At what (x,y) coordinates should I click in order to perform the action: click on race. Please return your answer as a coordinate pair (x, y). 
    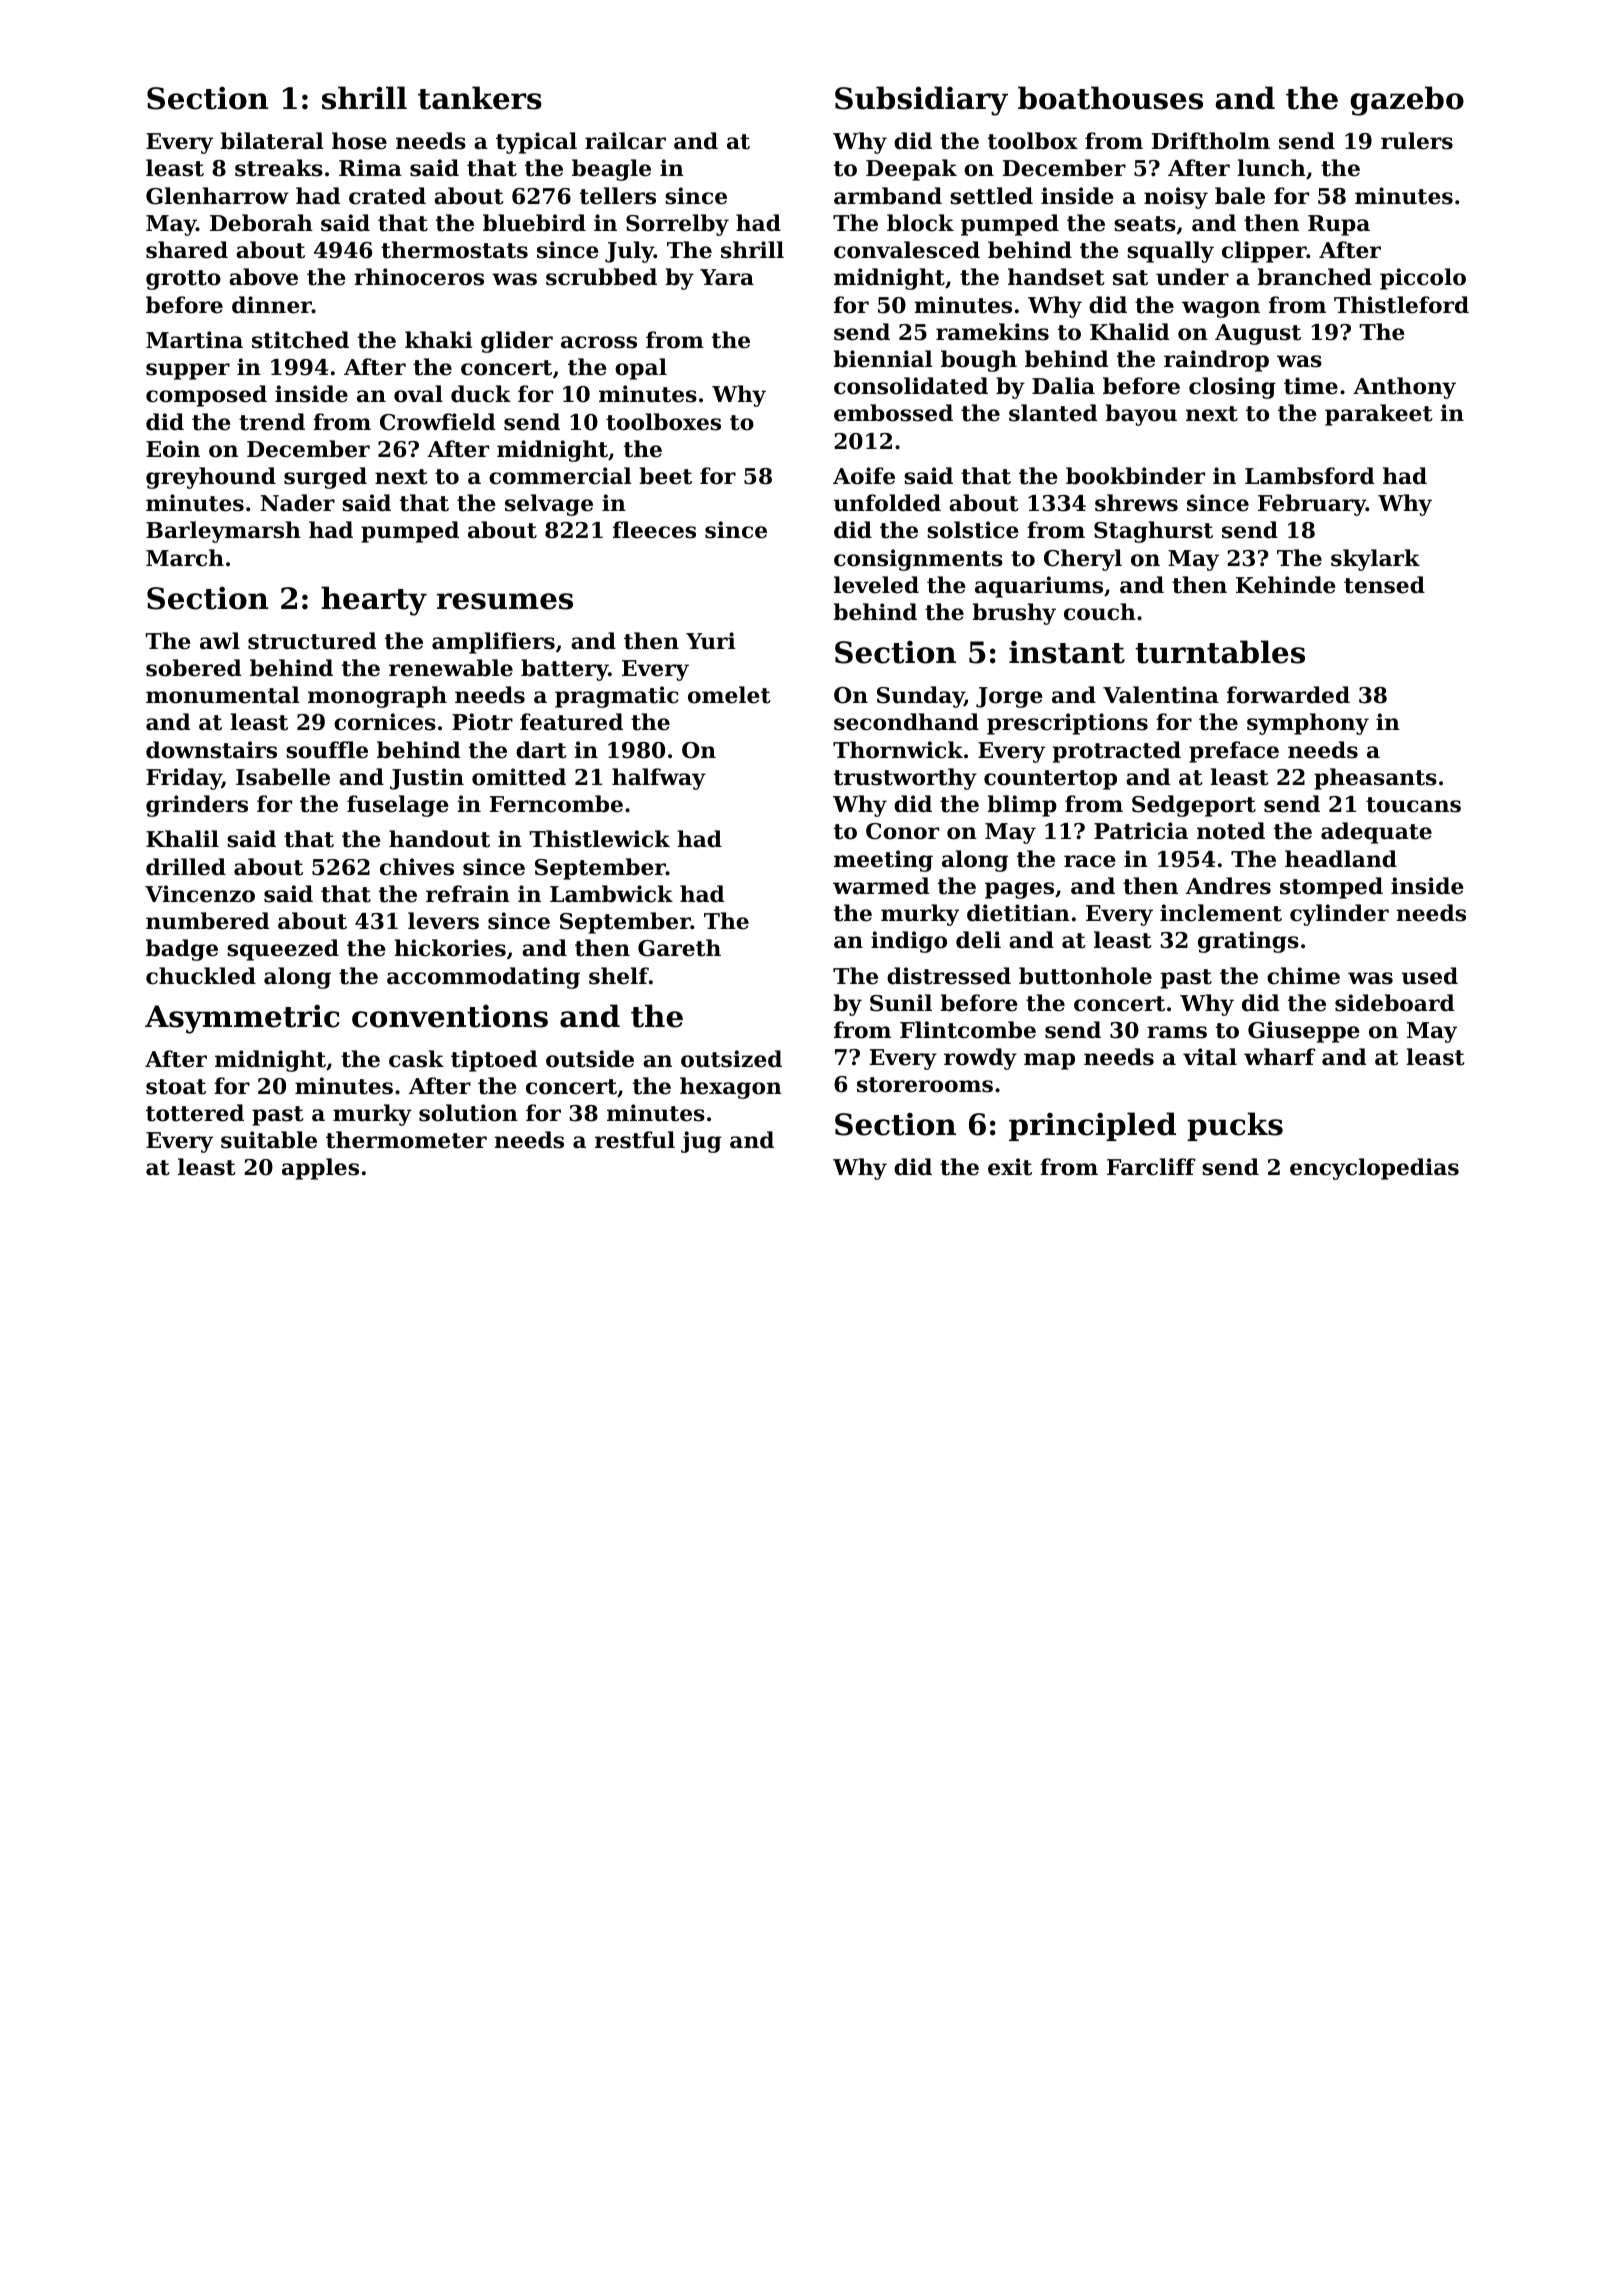
    Looking at the image, I should click on (1090, 861).
